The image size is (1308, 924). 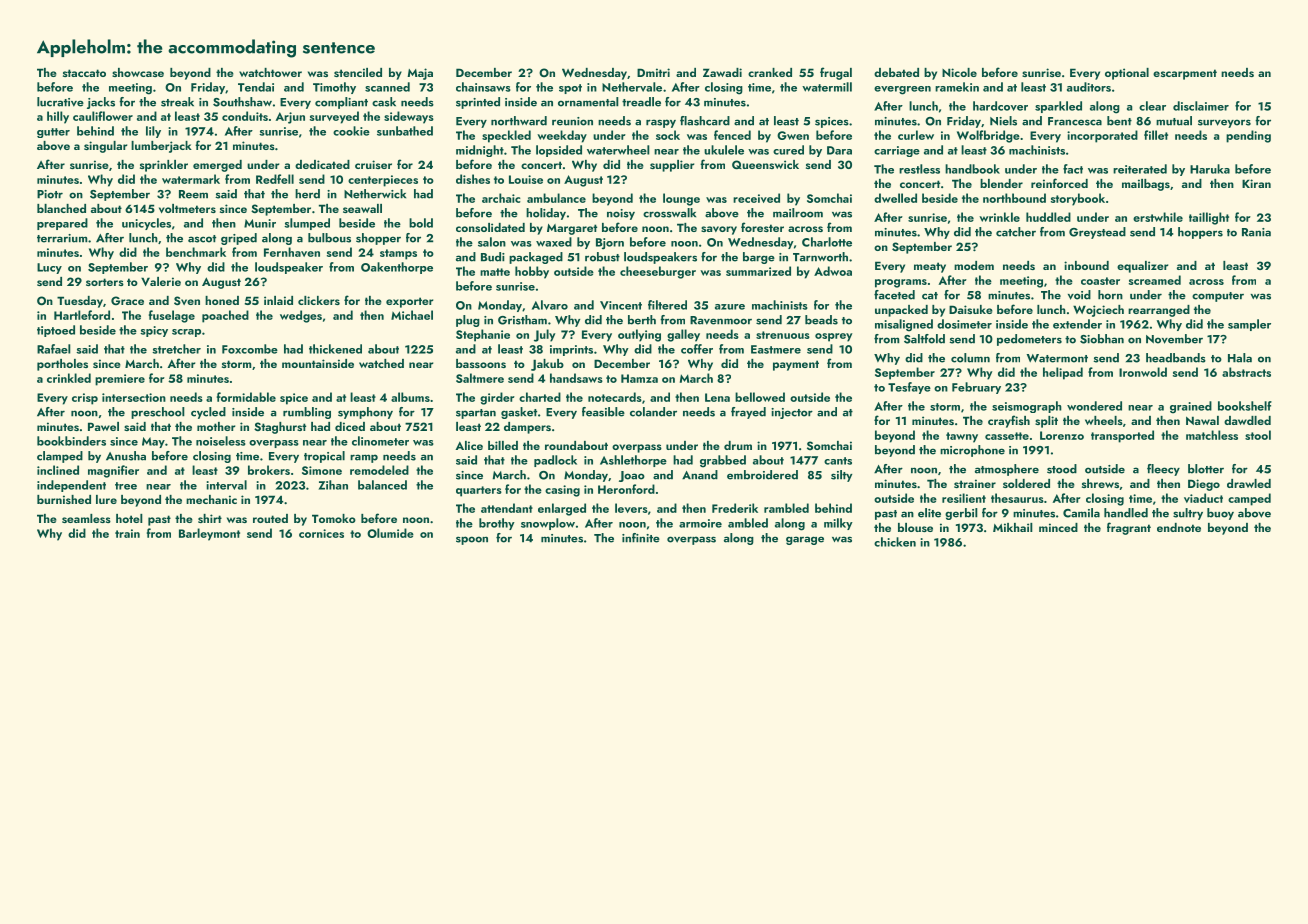 I want to click on mechanic, so click(x=211, y=499).
